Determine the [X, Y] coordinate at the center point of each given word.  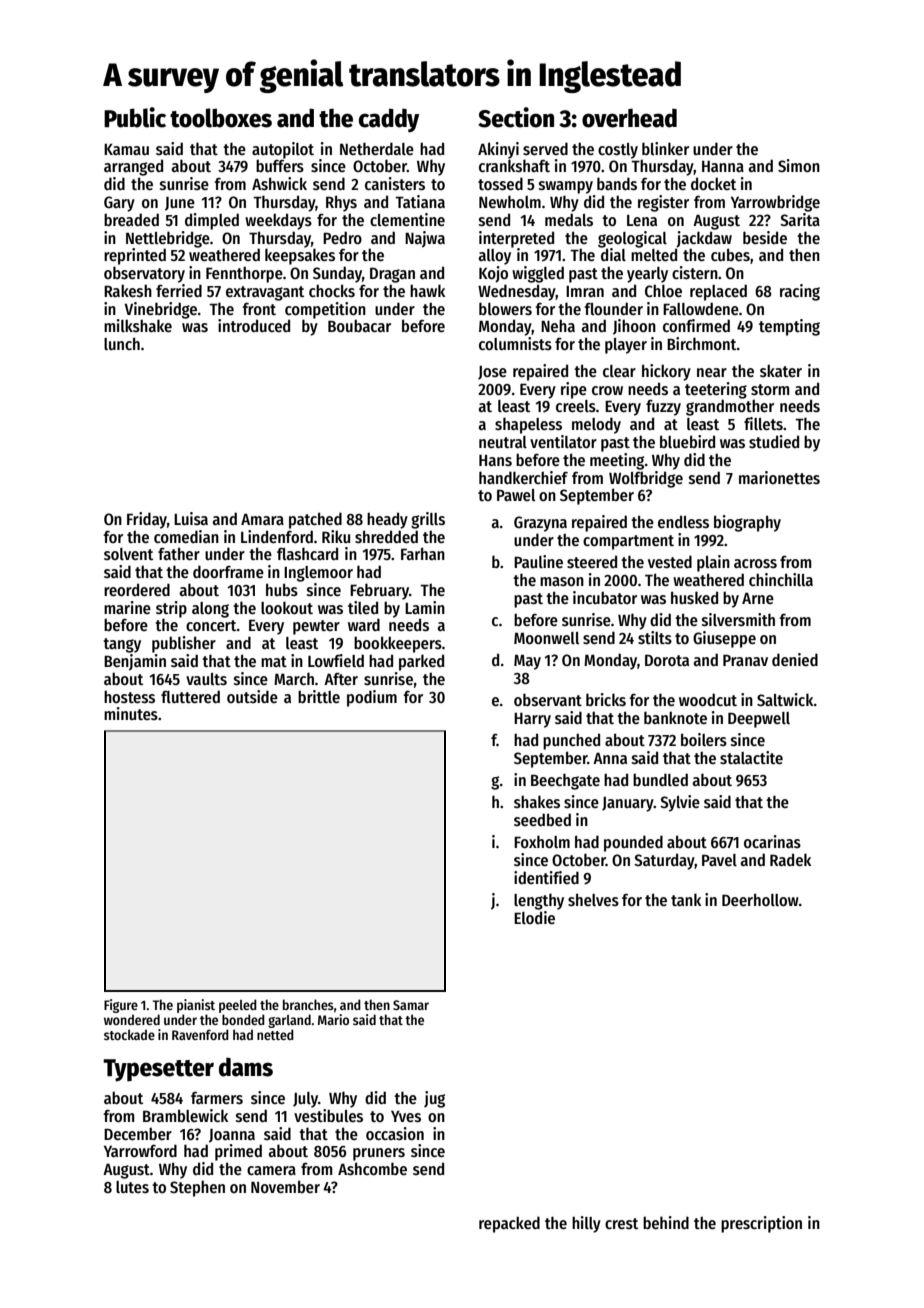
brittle [319, 696]
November [285, 1186]
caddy [389, 120]
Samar [411, 1005]
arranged [133, 167]
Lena [642, 220]
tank [686, 899]
